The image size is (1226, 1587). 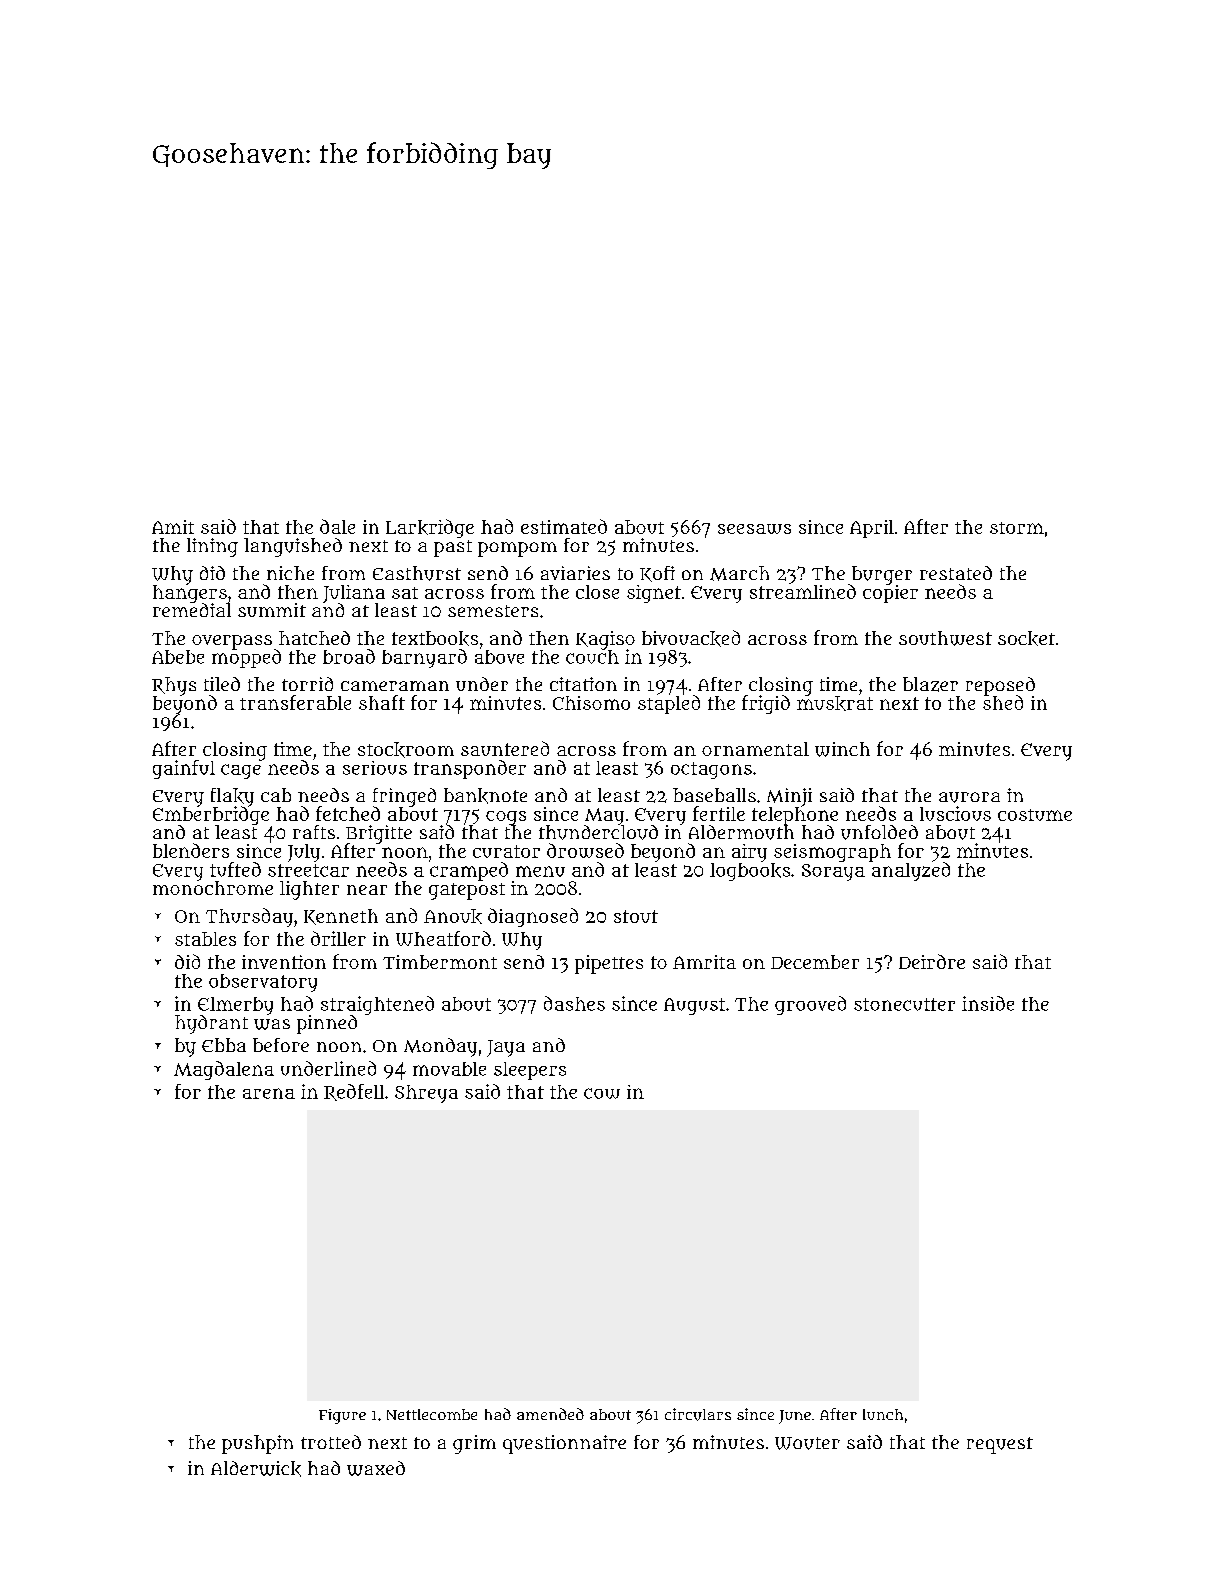 What do you see at coordinates (404, 797) in the image?
I see `fringed` at bounding box center [404, 797].
